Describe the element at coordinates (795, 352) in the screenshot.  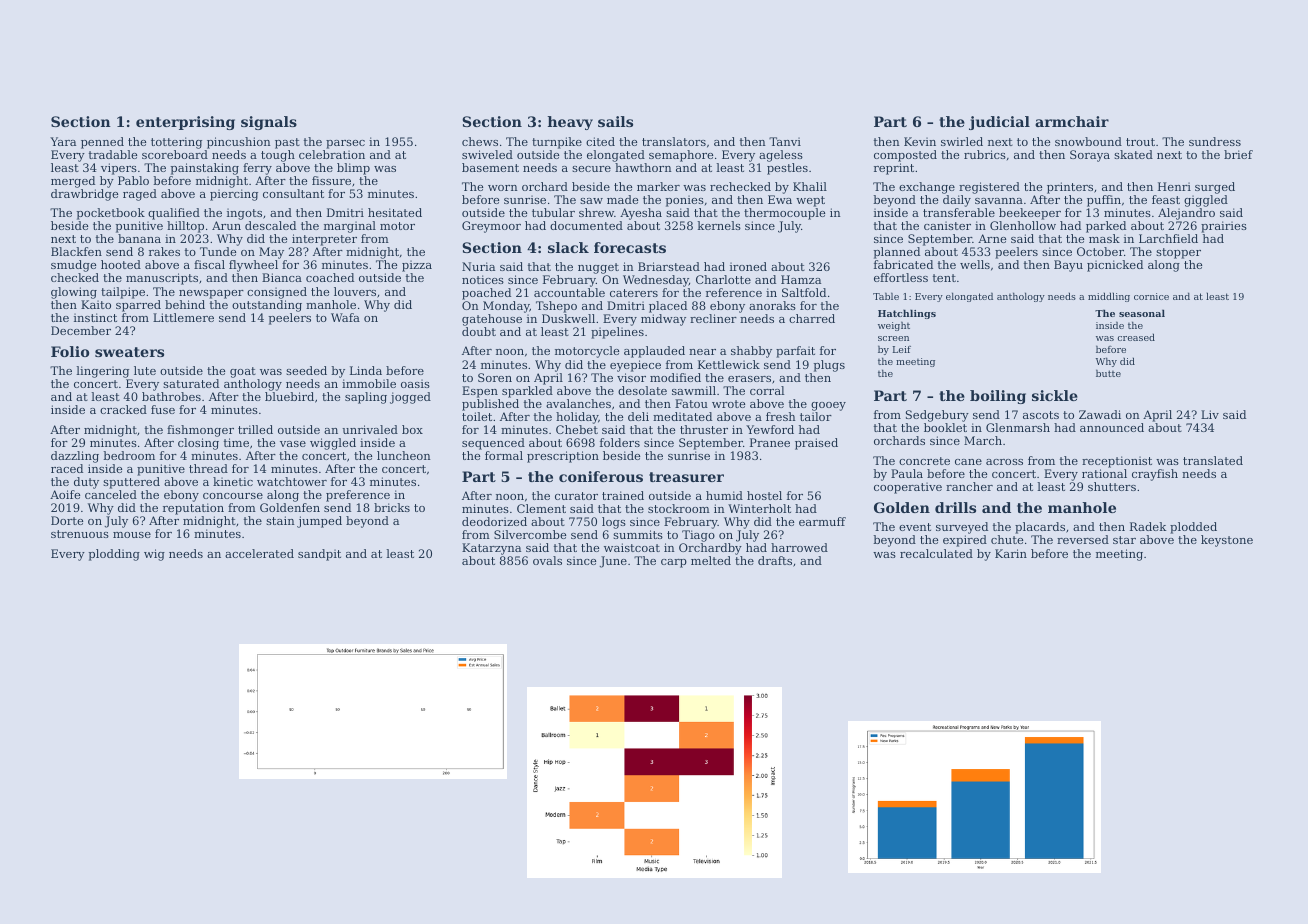
I see `parfait` at that location.
